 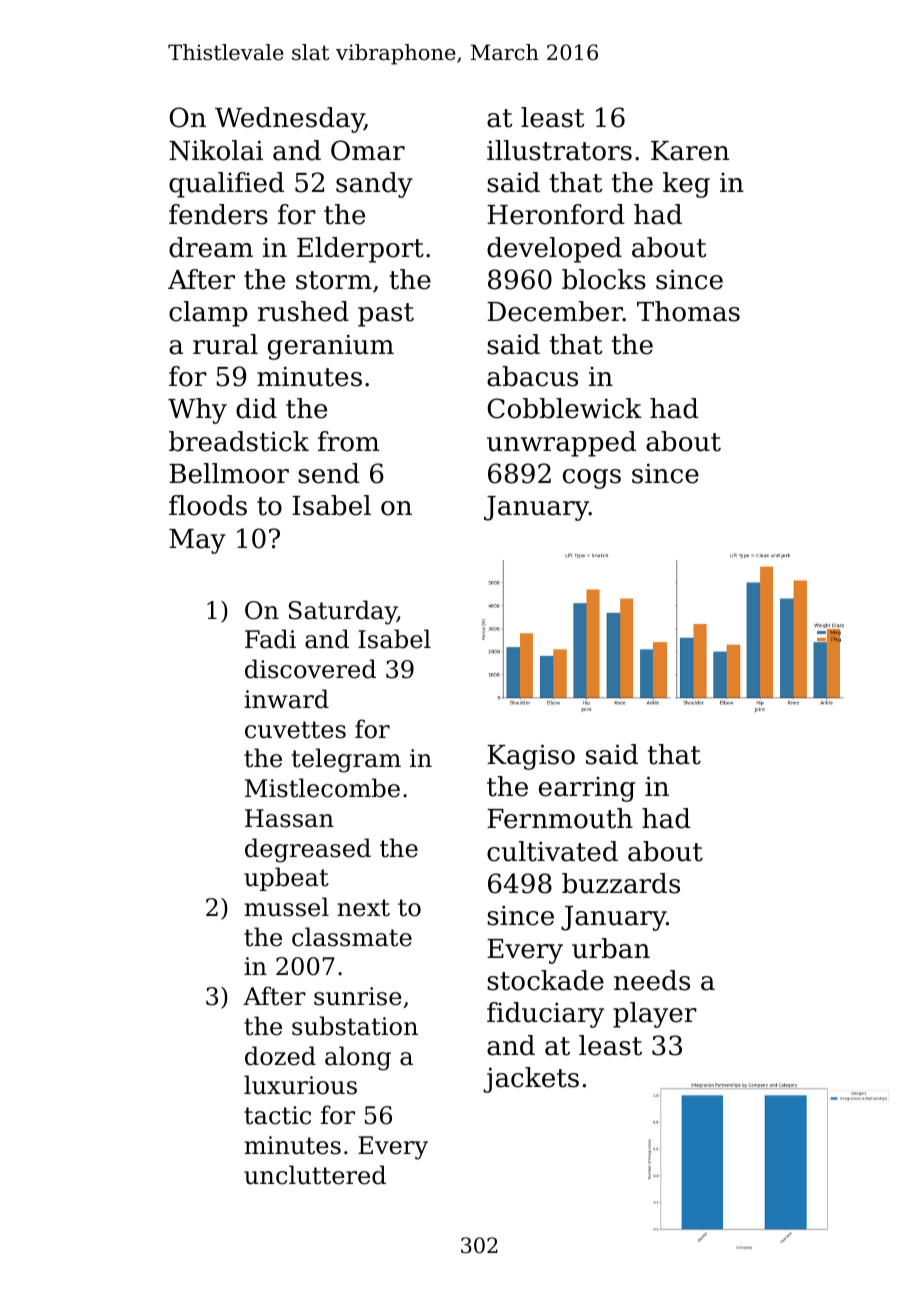 I want to click on Kagiso, so click(x=531, y=757).
